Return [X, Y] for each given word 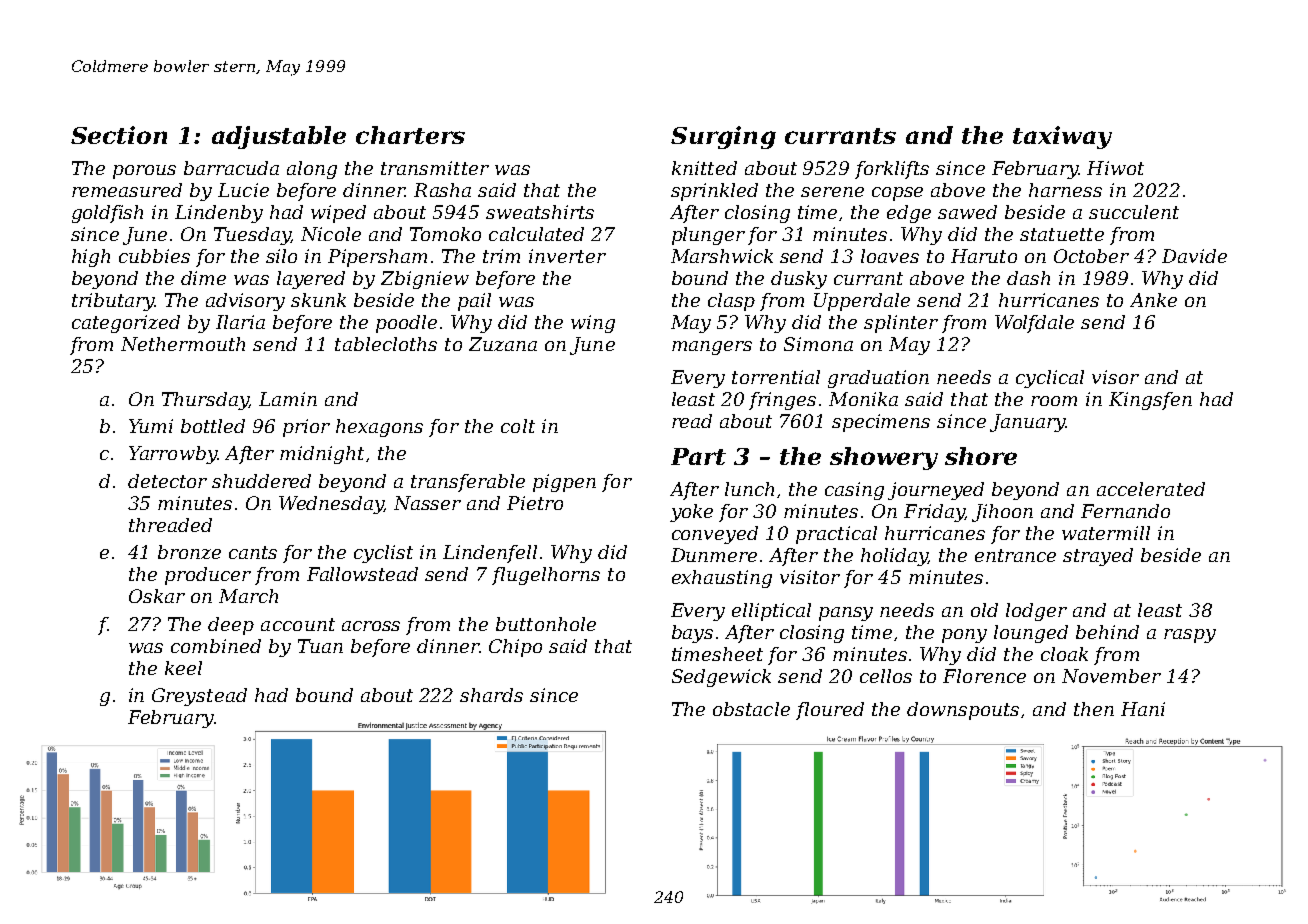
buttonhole [546, 624]
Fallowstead [362, 574]
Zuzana [503, 344]
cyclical [1050, 379]
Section [119, 135]
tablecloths [386, 344]
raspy [1190, 636]
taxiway [1062, 137]
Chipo [515, 648]
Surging [723, 137]
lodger [1036, 612]
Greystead [199, 697]
